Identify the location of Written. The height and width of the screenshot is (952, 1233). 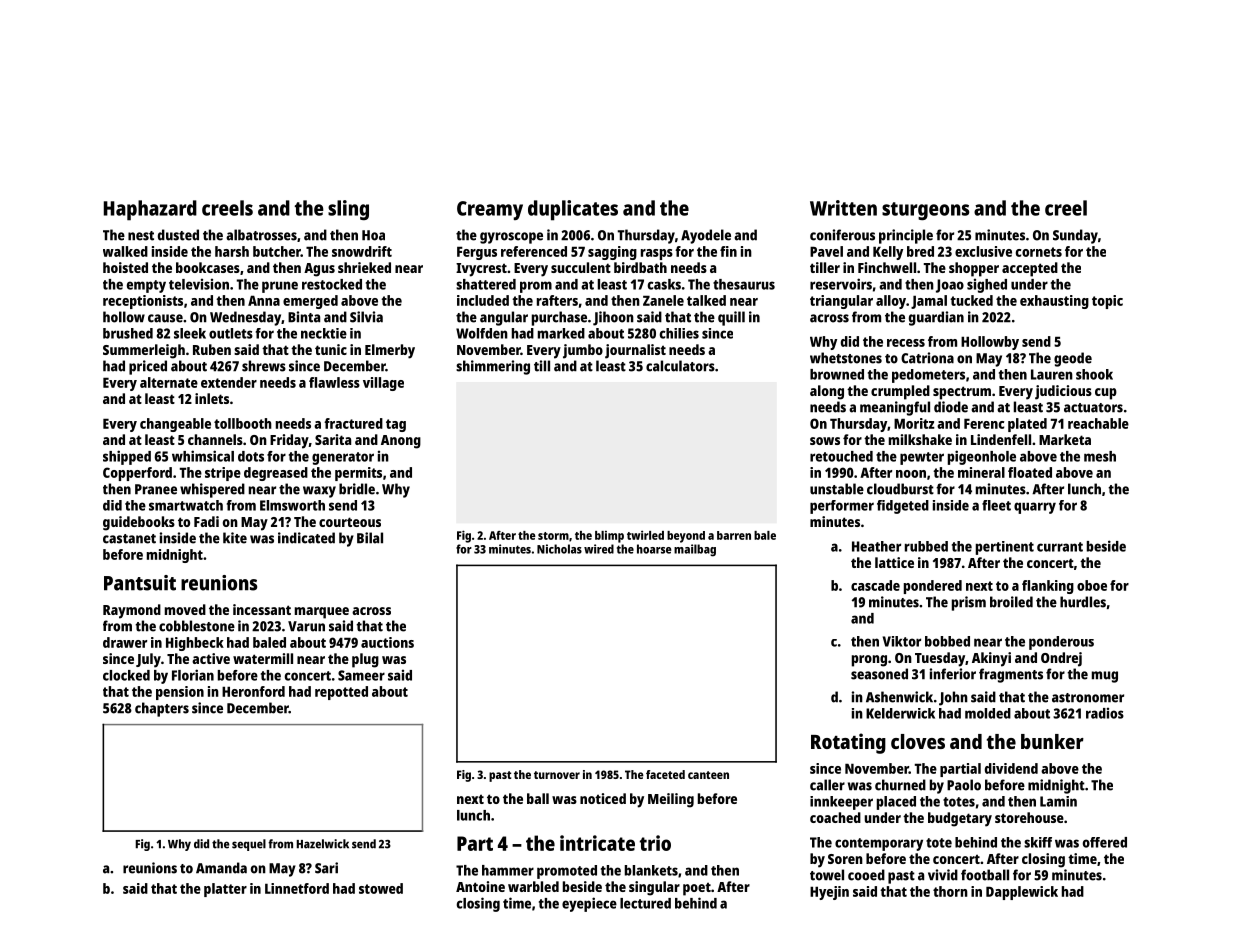
(843, 208).
